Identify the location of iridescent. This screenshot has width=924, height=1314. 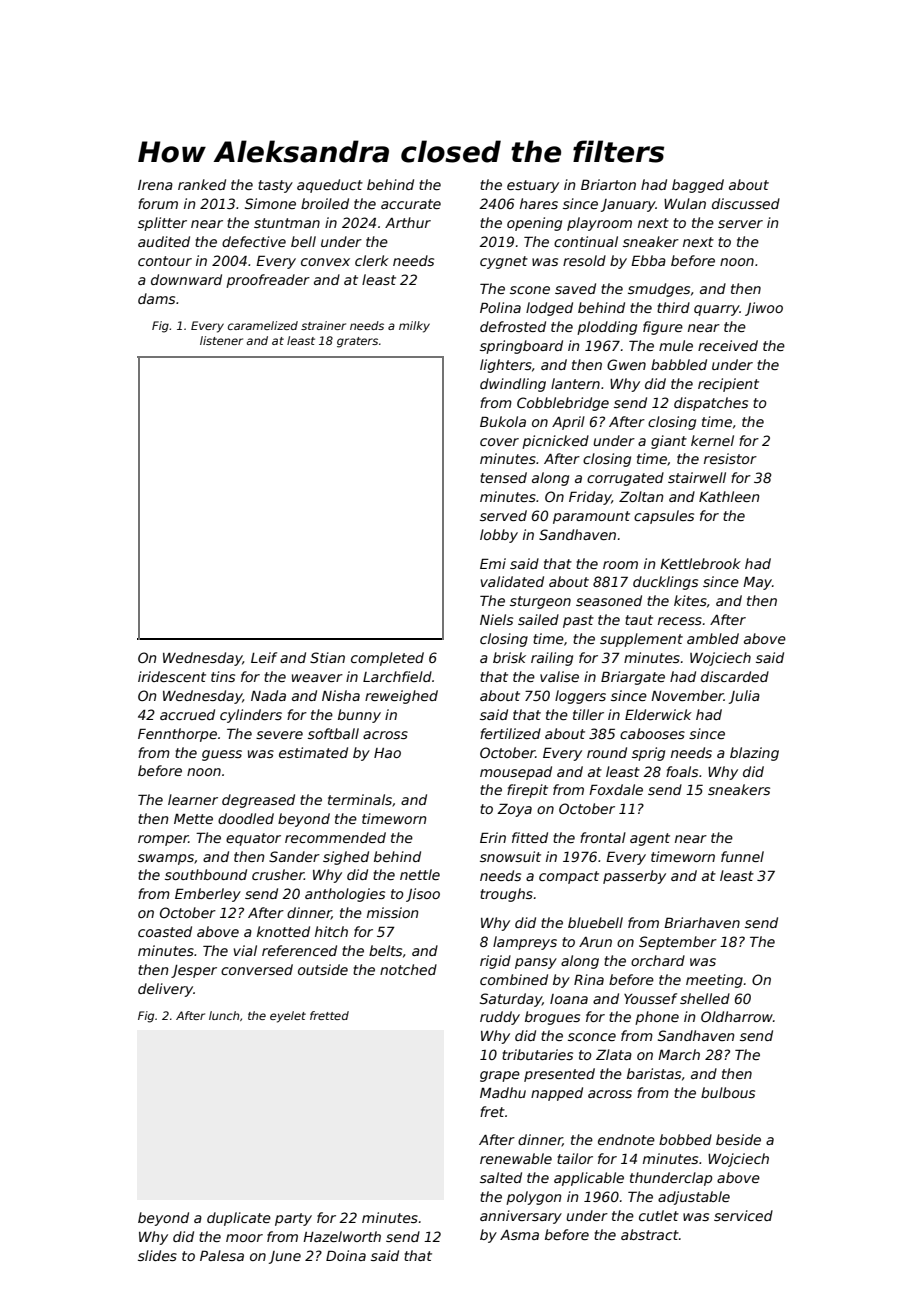
(172, 676).
